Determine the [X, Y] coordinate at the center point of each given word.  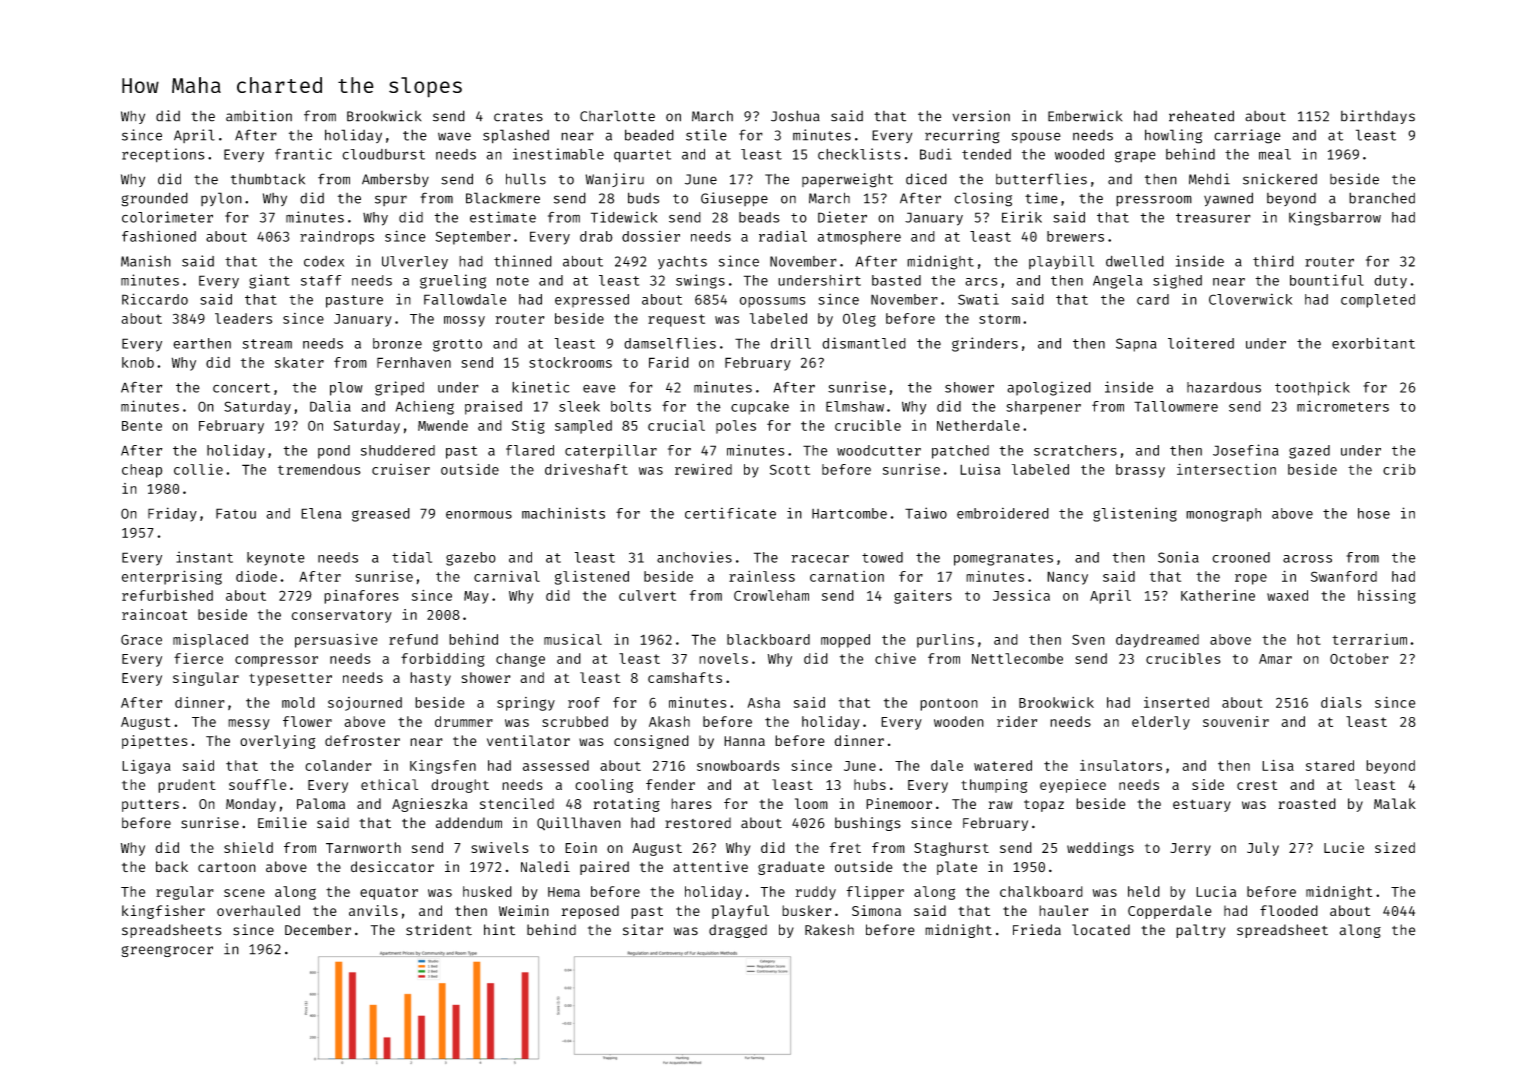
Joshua [795, 116]
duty [1390, 282]
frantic [303, 154]
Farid [669, 362]
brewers [1075, 236]
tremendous [319, 469]
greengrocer [167, 951]
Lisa [1278, 765]
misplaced [210, 640]
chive [895, 658]
